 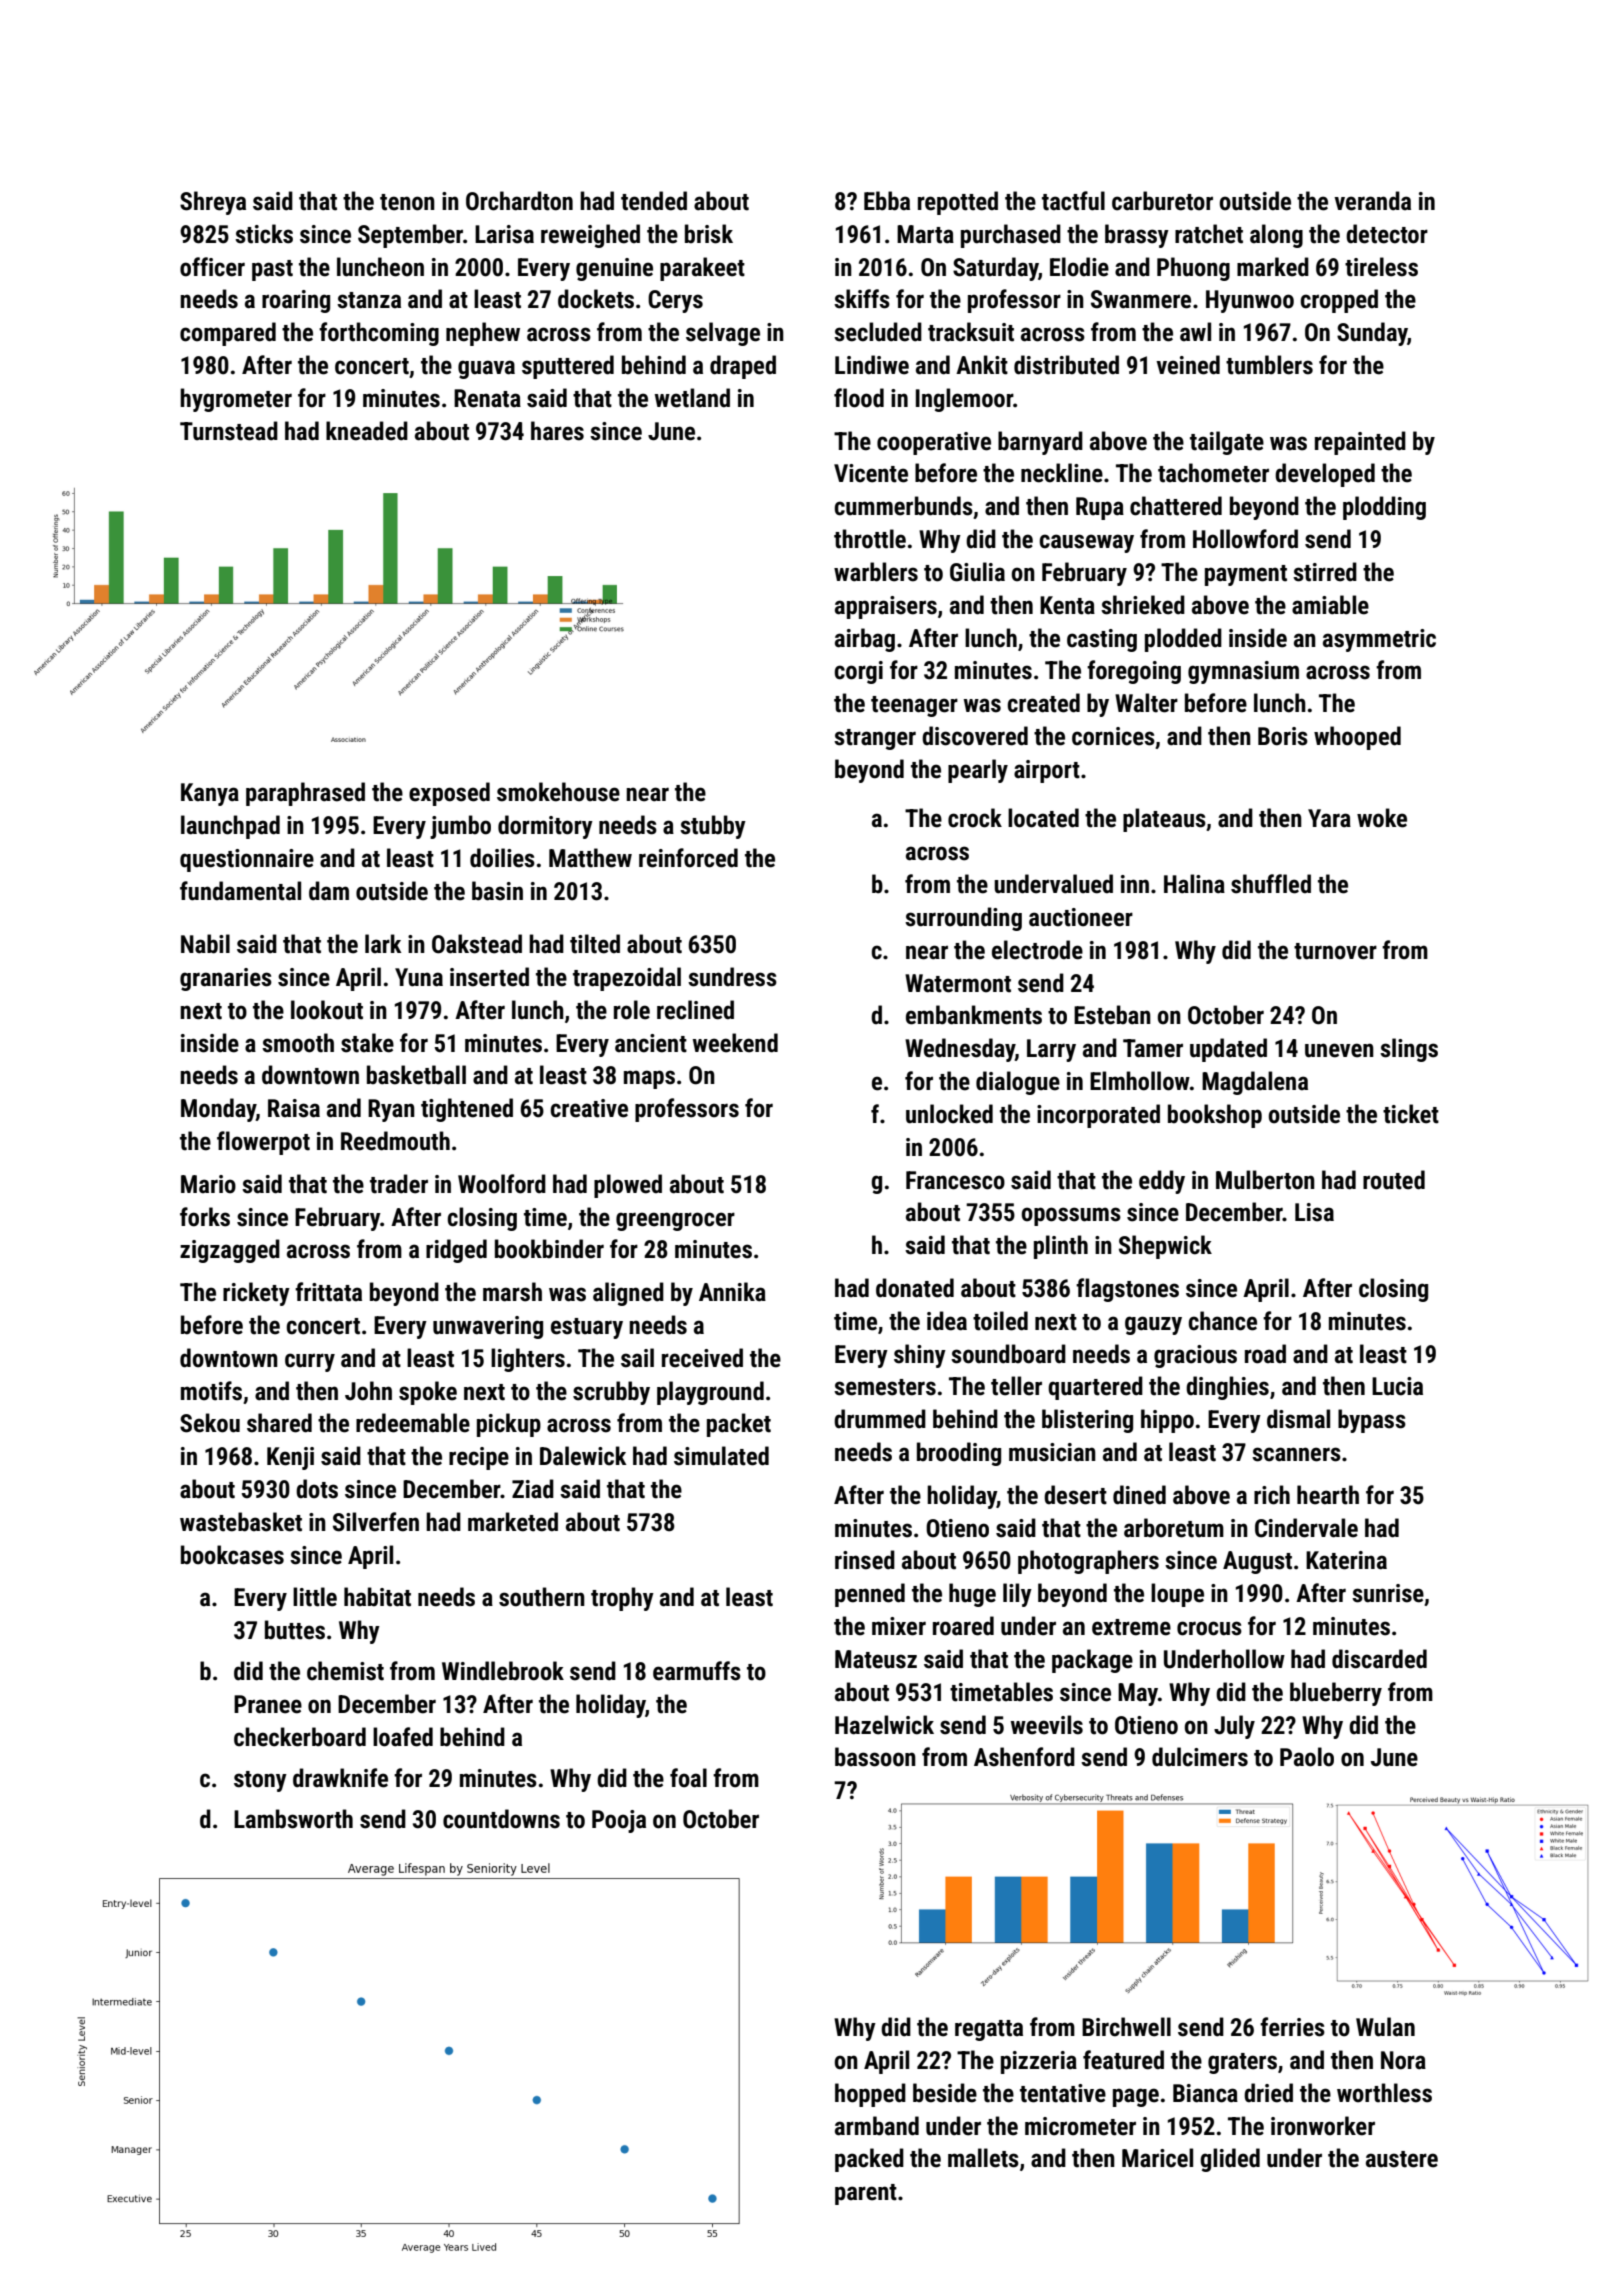 What do you see at coordinates (870, 1595) in the image?
I see `penned` at bounding box center [870, 1595].
